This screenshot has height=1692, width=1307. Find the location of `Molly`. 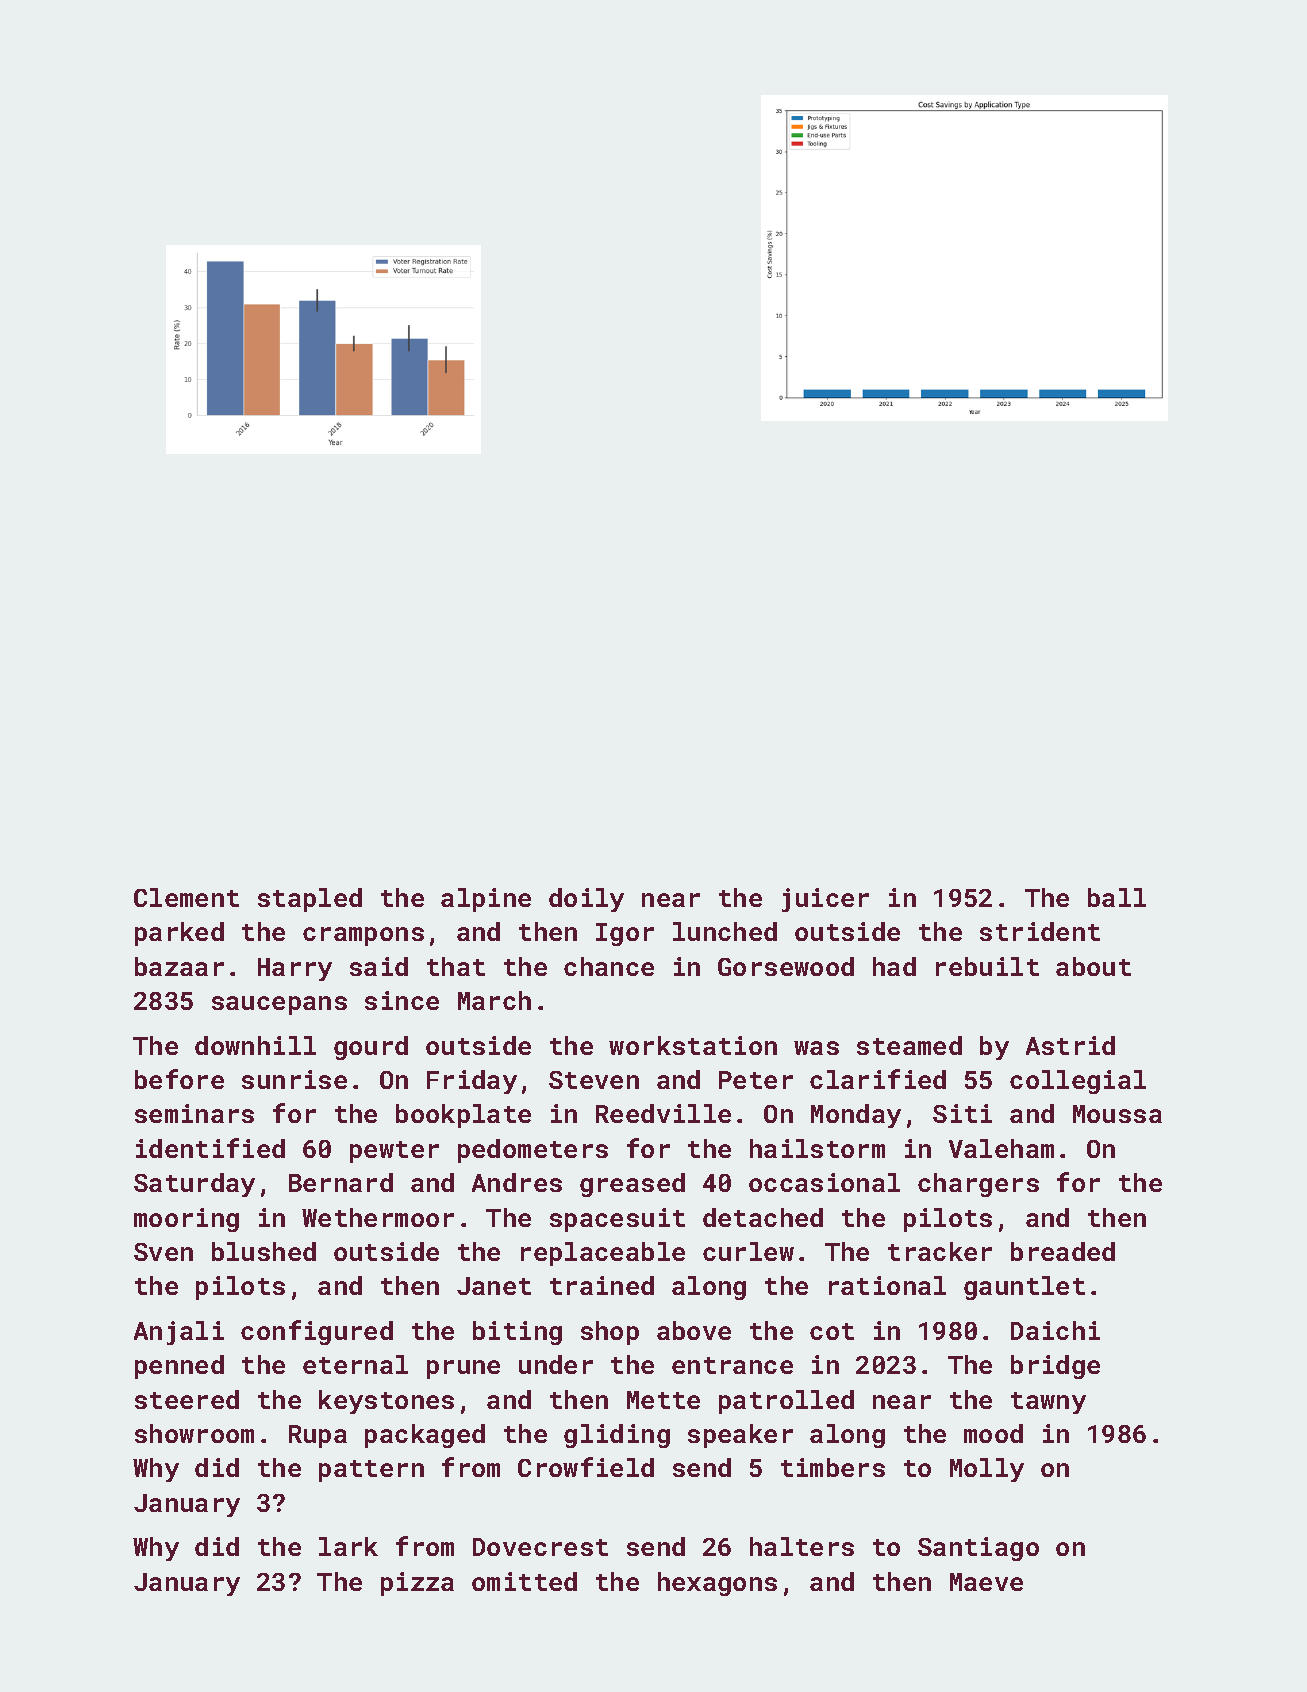

Molly is located at coordinates (987, 1470).
